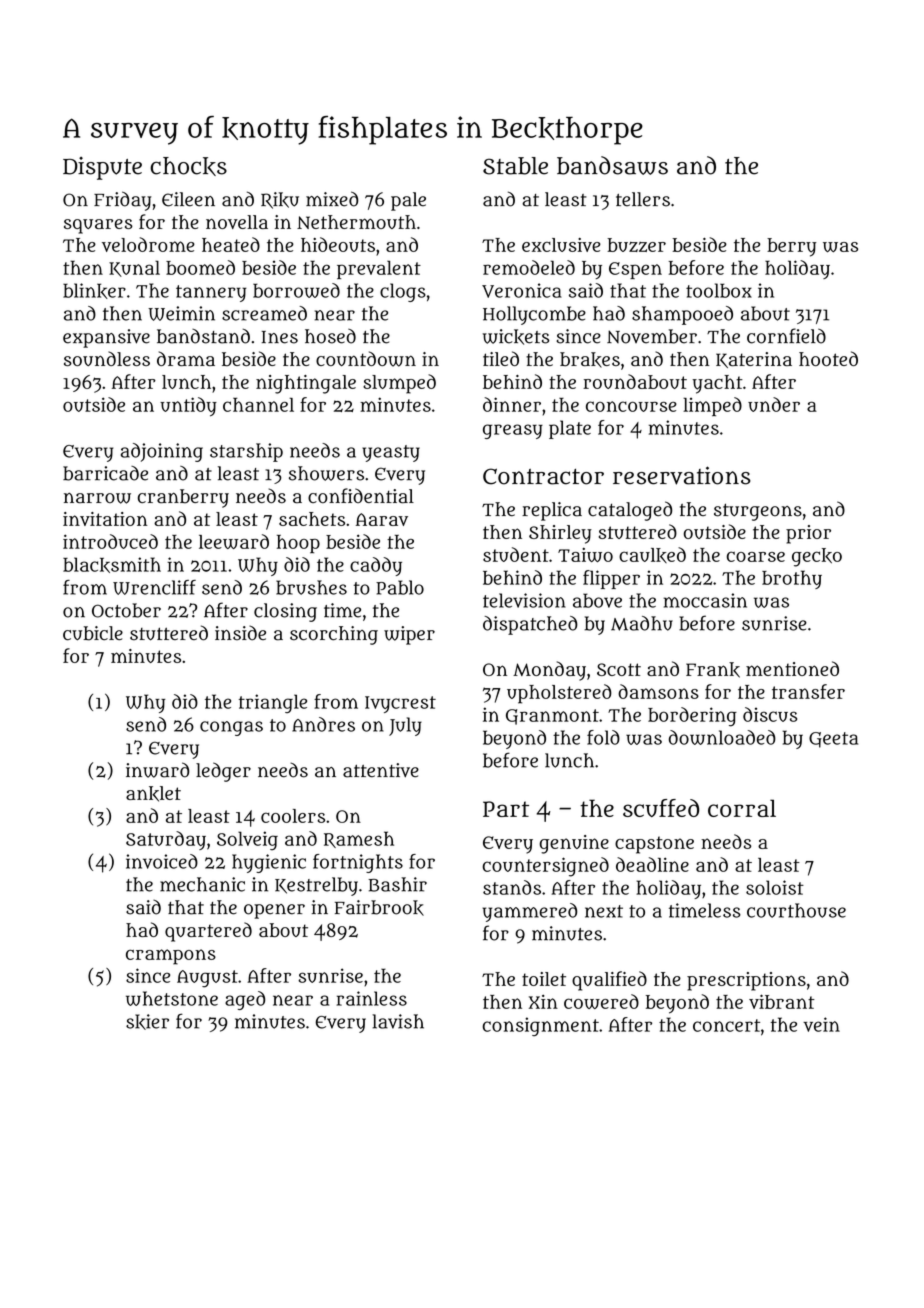 This screenshot has height=1308, width=924. Describe the element at coordinates (398, 1021) in the screenshot. I see `lavish` at that location.
